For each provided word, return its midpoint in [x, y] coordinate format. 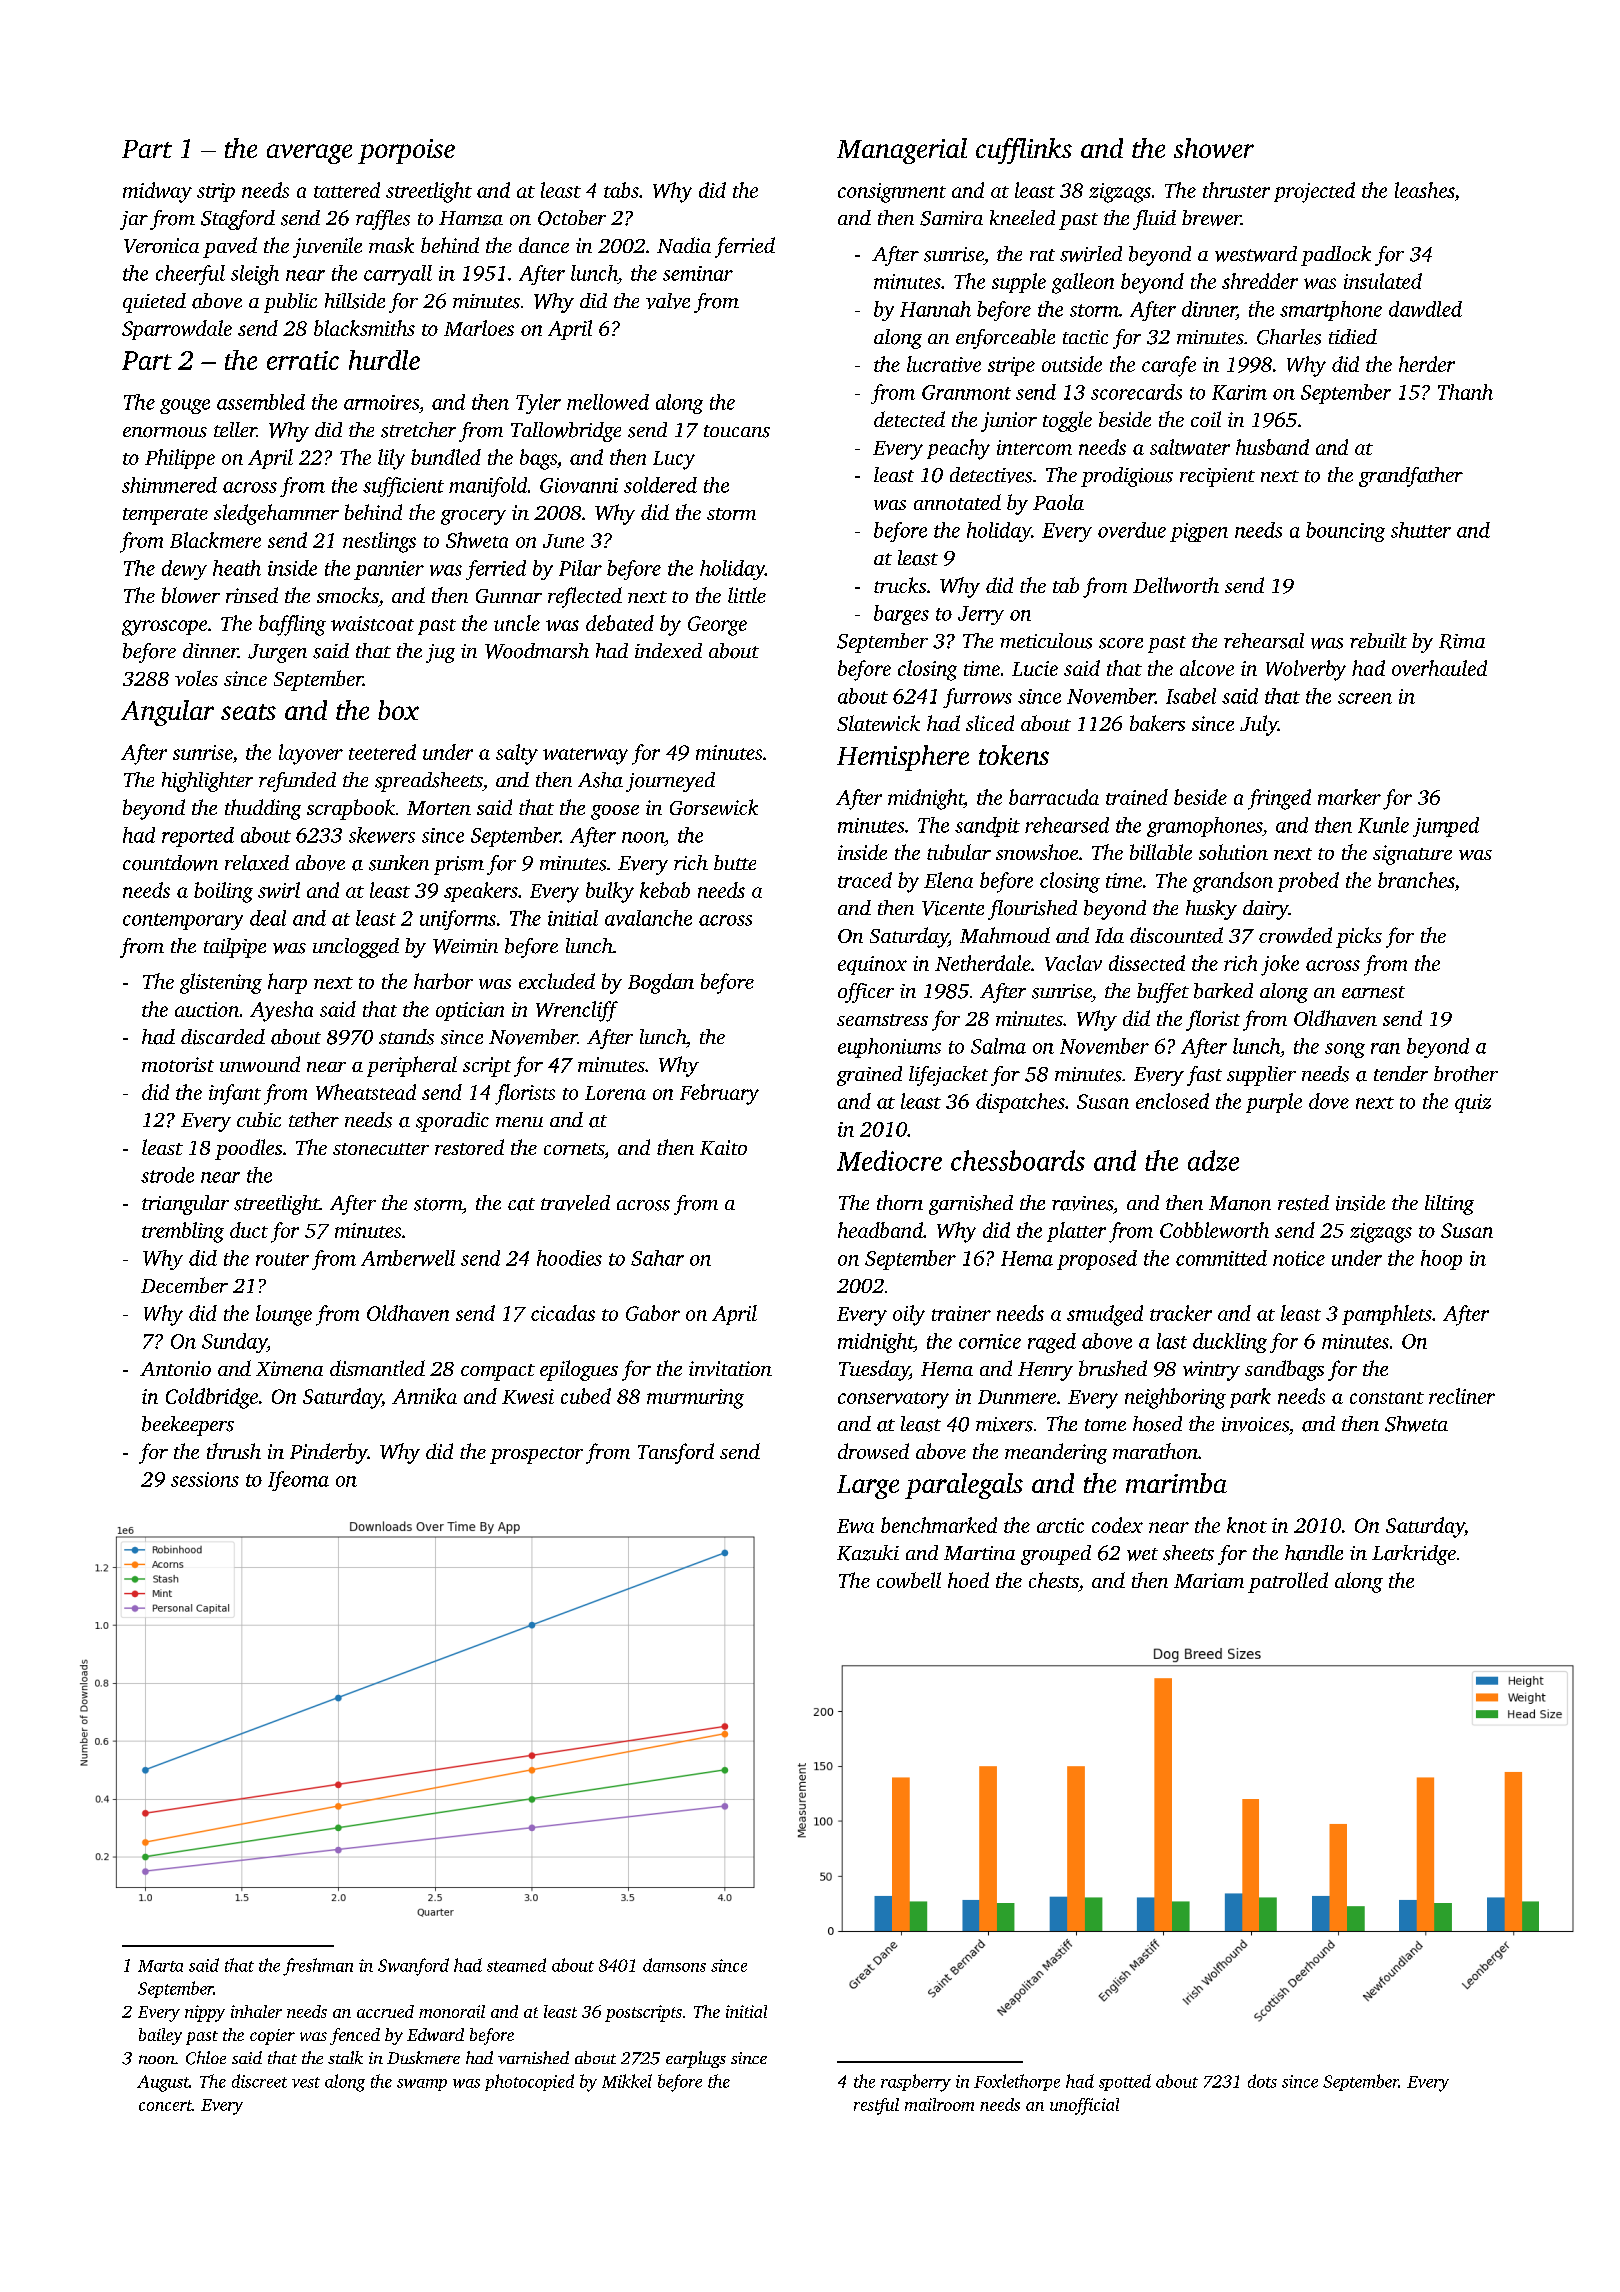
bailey [160, 2036]
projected [1314, 192]
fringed [1279, 799]
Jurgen [277, 653]
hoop [1441, 1260]
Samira [951, 218]
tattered [347, 190]
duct [249, 1230]
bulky [610, 892]
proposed [1097, 1260]
